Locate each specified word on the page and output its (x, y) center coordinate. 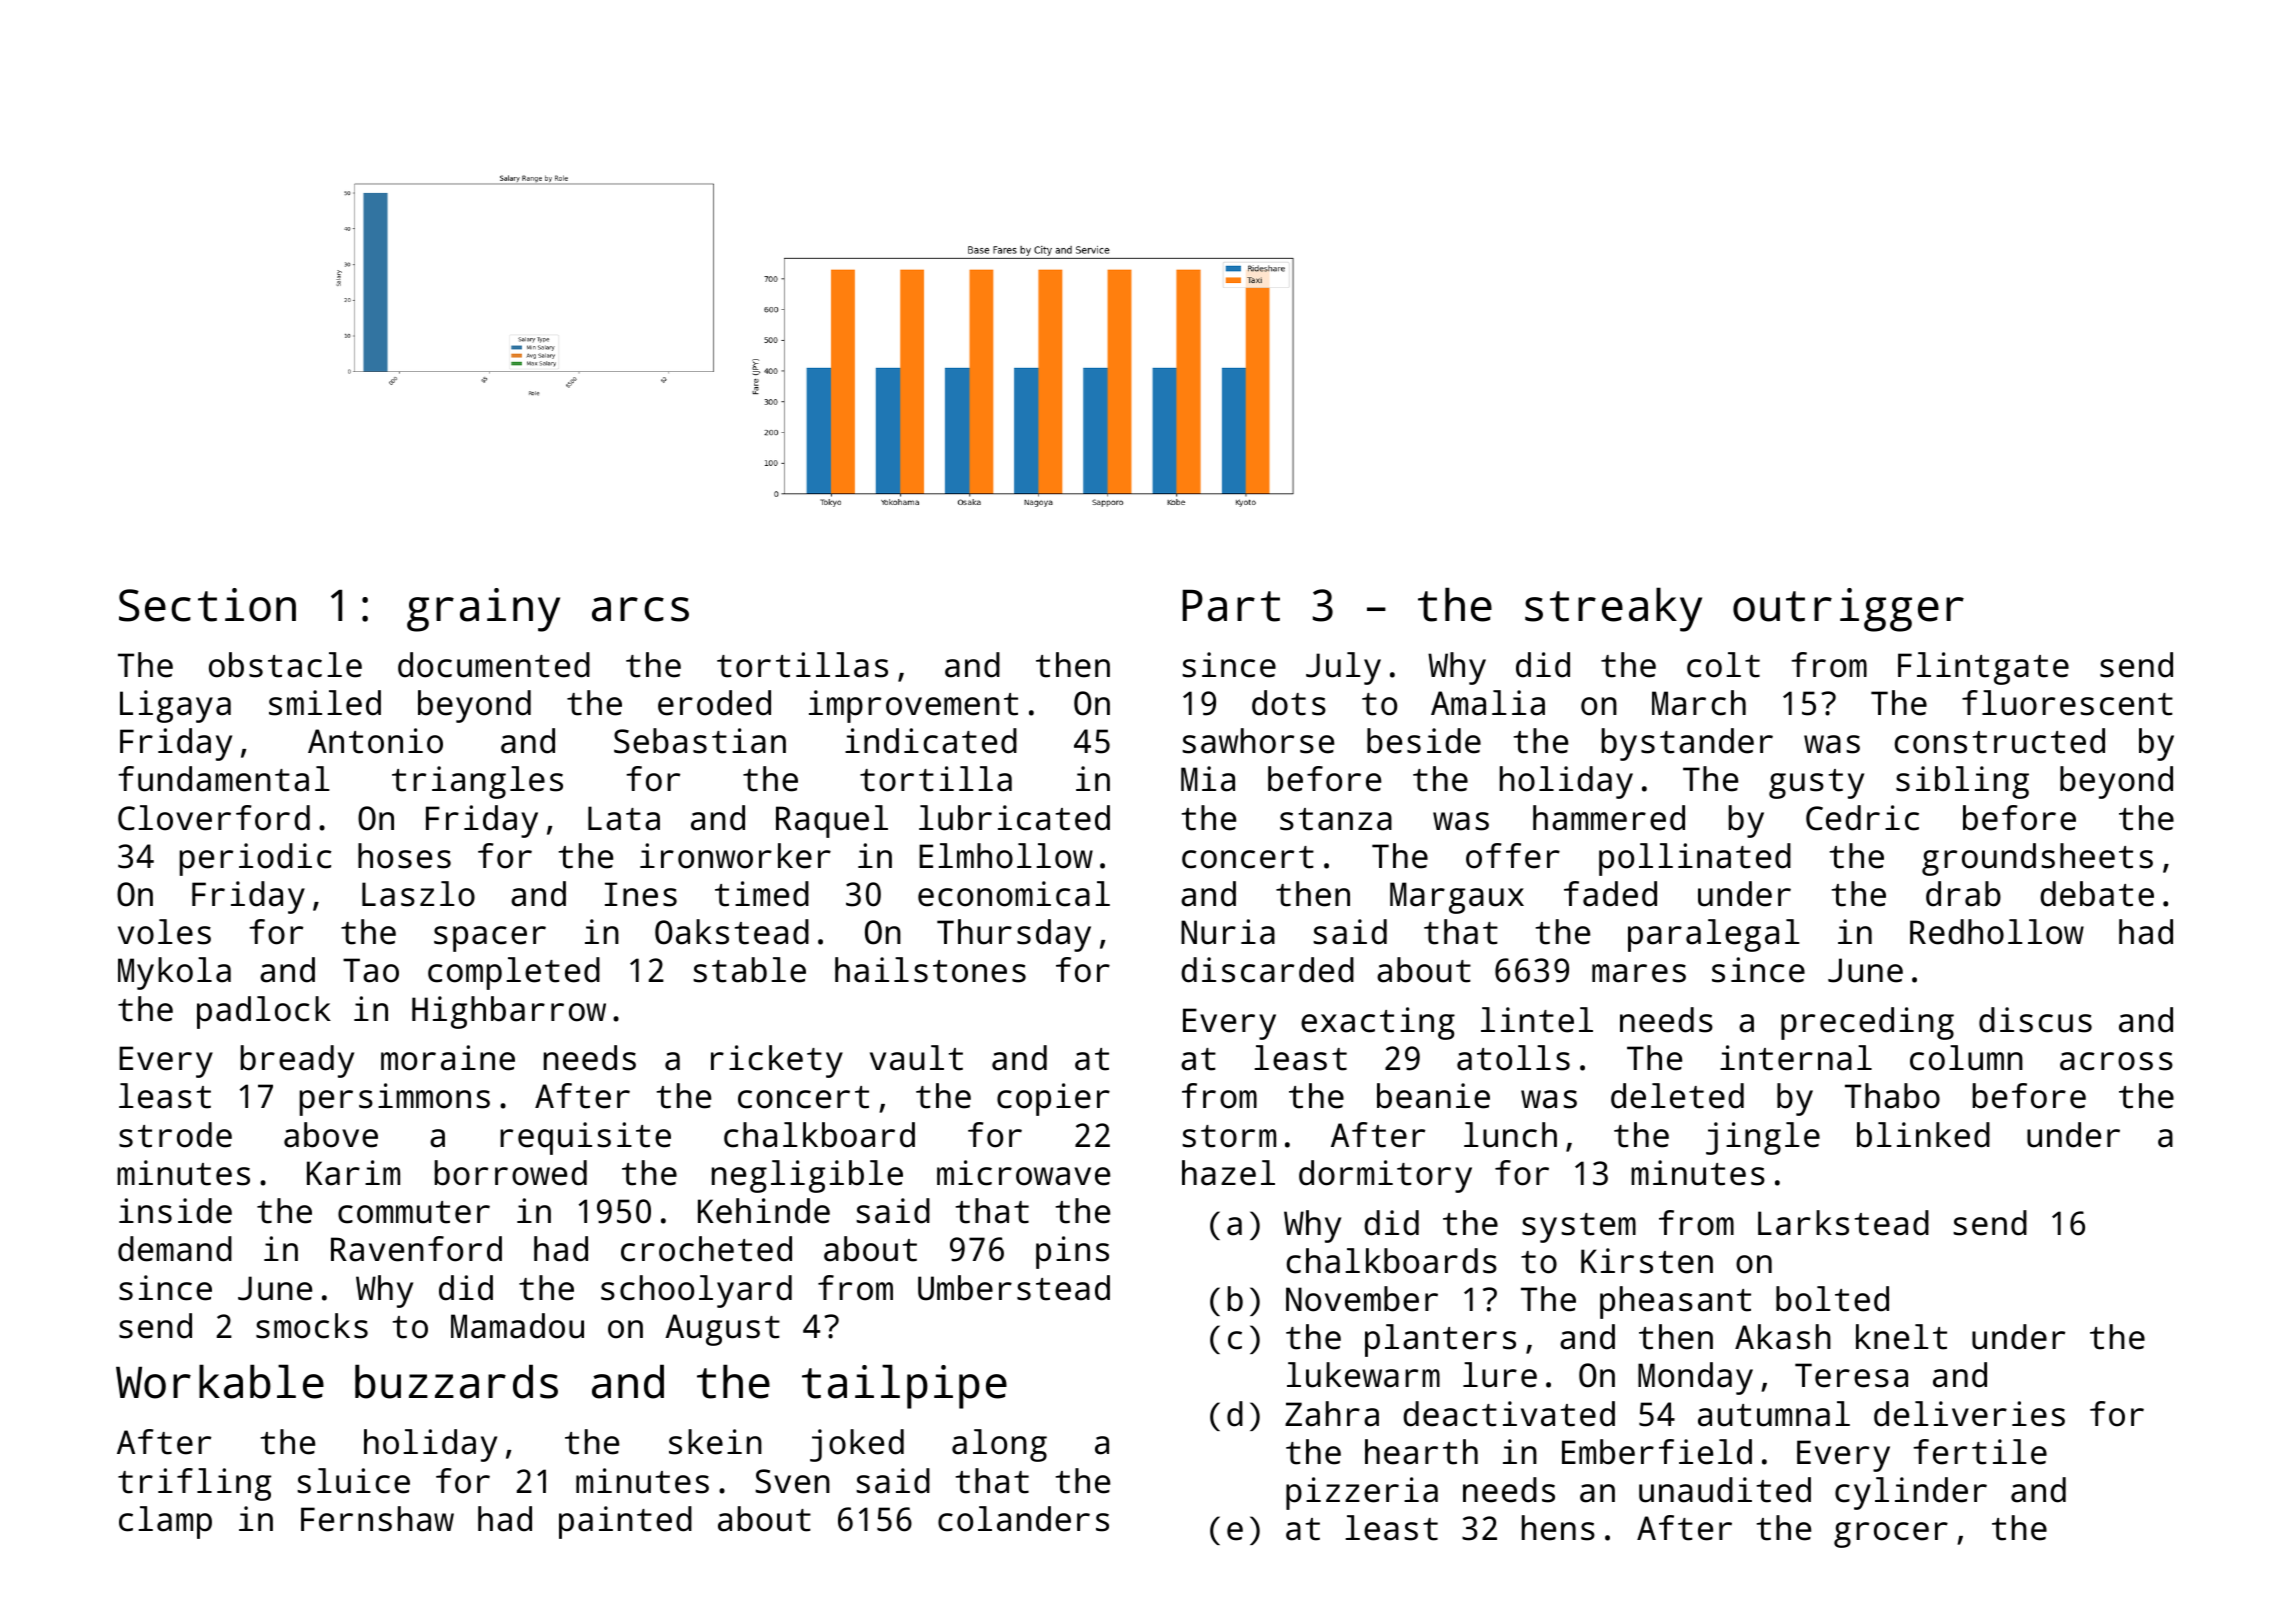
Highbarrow (509, 1012)
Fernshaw (377, 1519)
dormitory (1385, 1176)
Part (1231, 606)
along (999, 1445)
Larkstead (1843, 1223)
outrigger (1848, 610)
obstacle (285, 665)
